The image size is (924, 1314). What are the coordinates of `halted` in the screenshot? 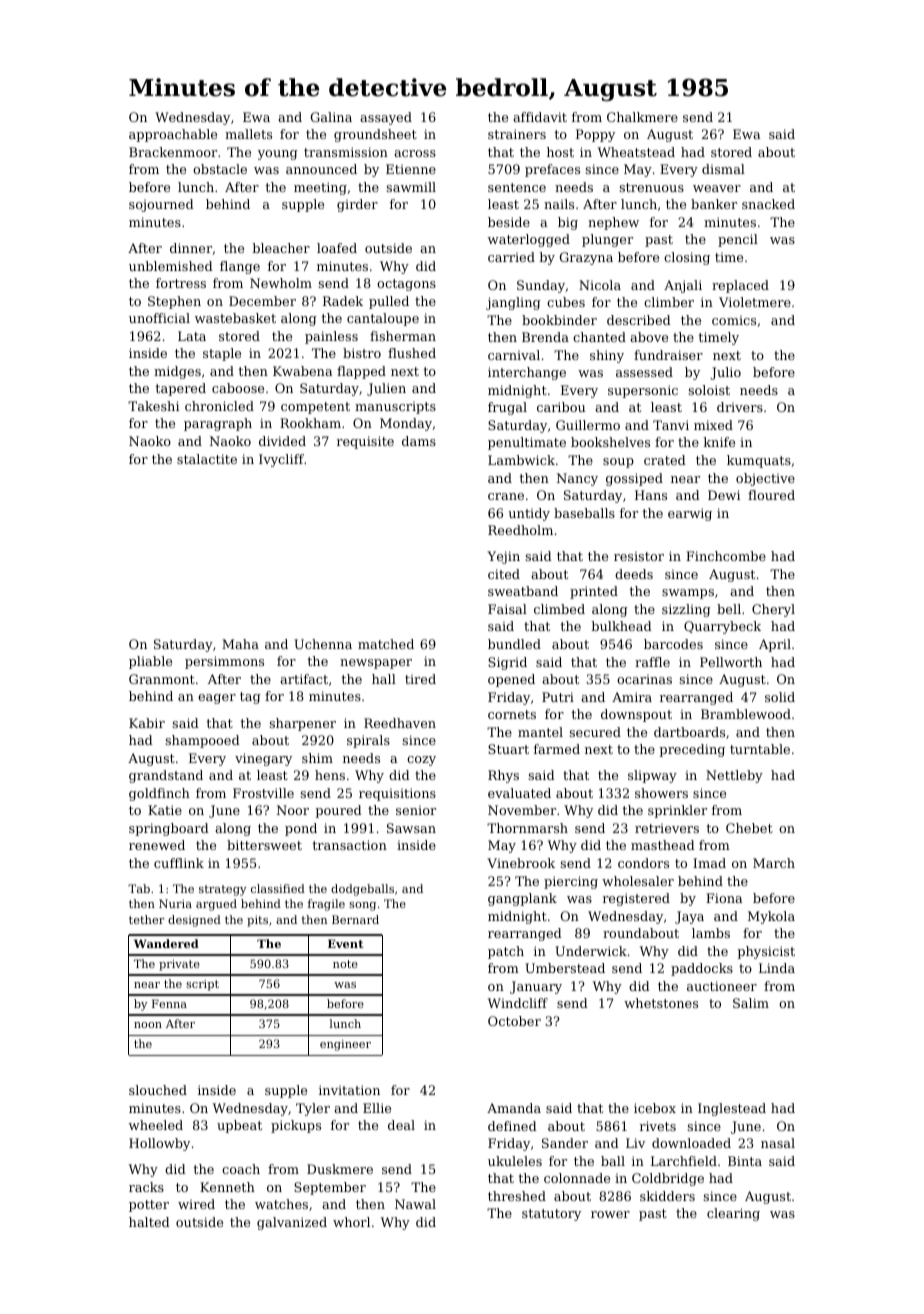 It's located at (149, 1222).
